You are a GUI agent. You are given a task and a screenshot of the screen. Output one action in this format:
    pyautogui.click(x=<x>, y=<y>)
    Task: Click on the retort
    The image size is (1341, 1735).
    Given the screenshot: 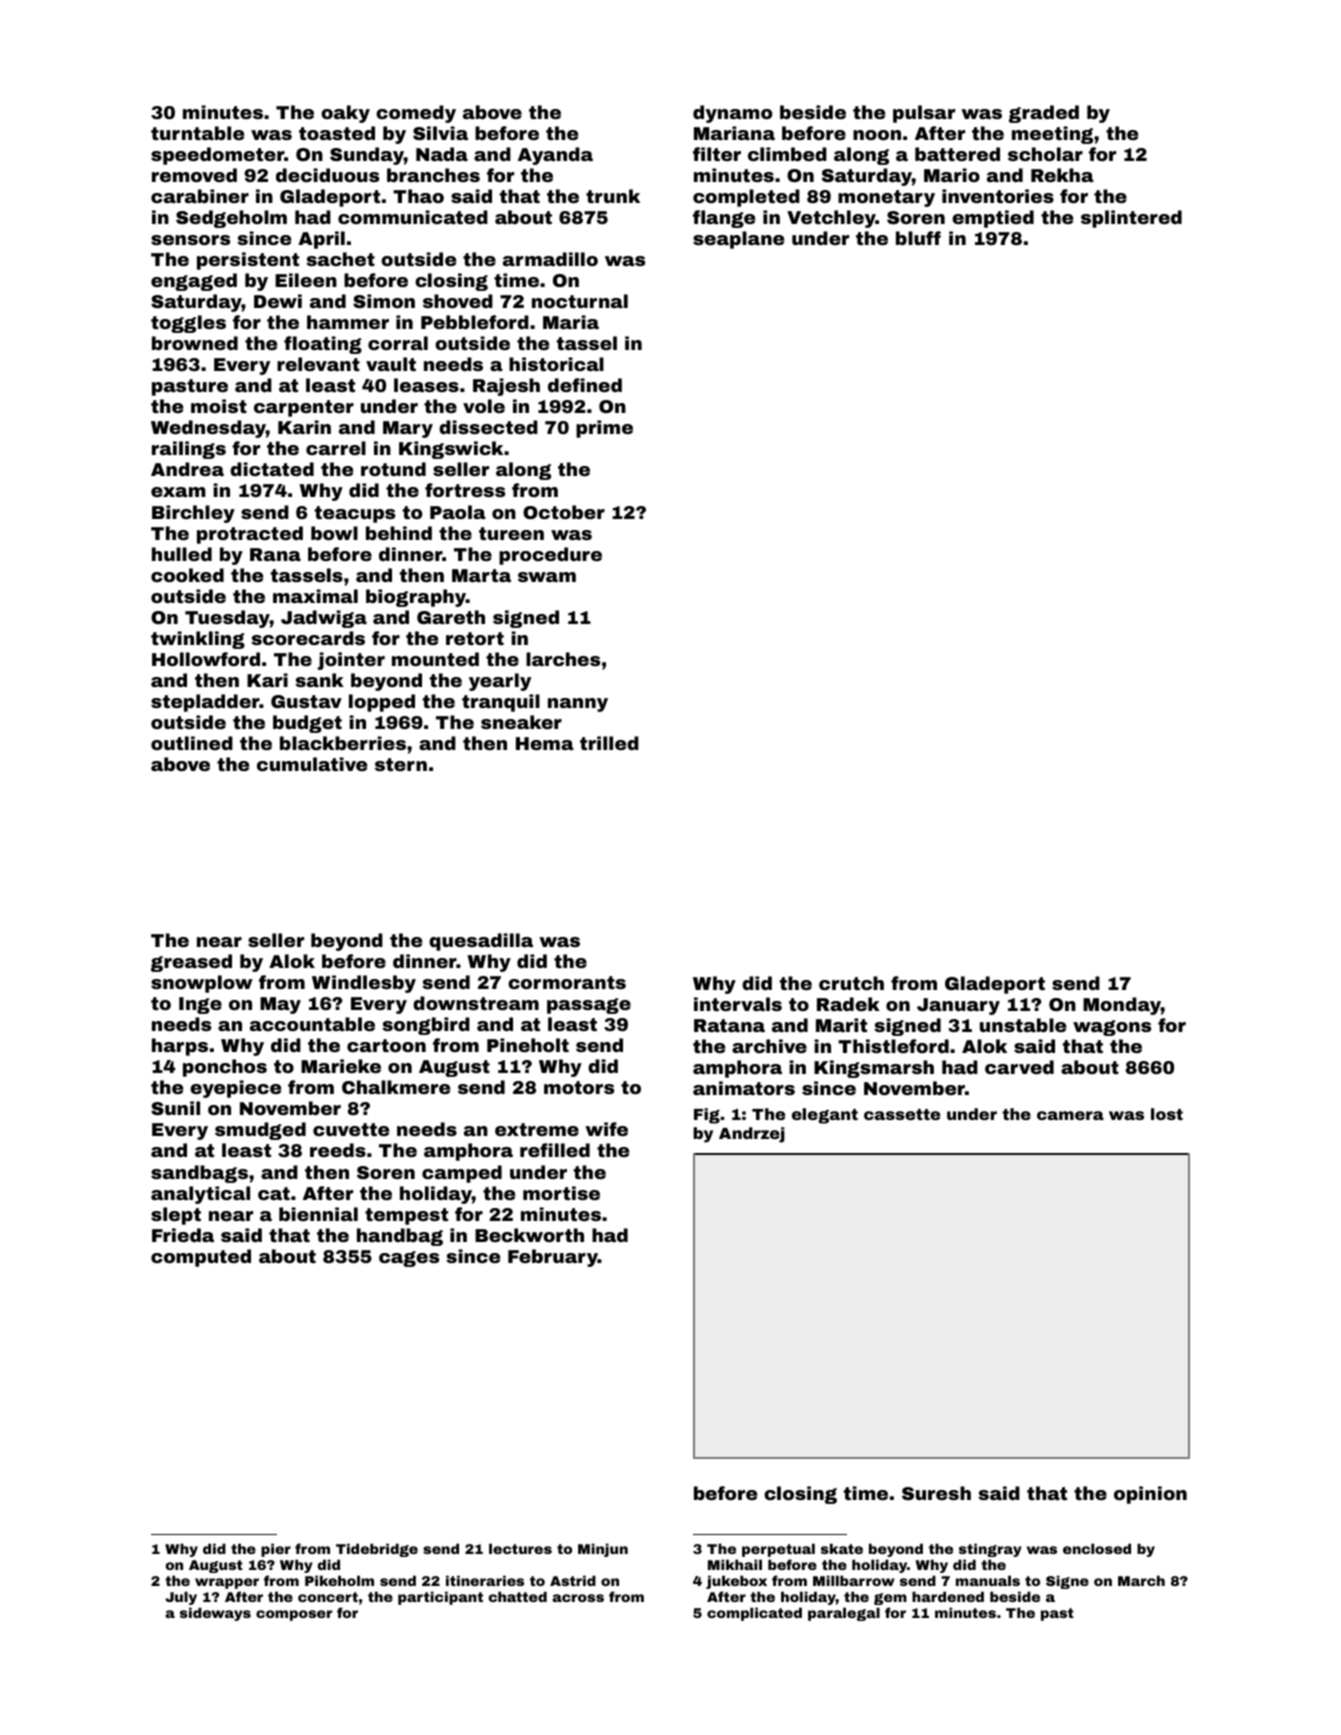 What is the action you would take?
    pyautogui.click(x=475, y=638)
